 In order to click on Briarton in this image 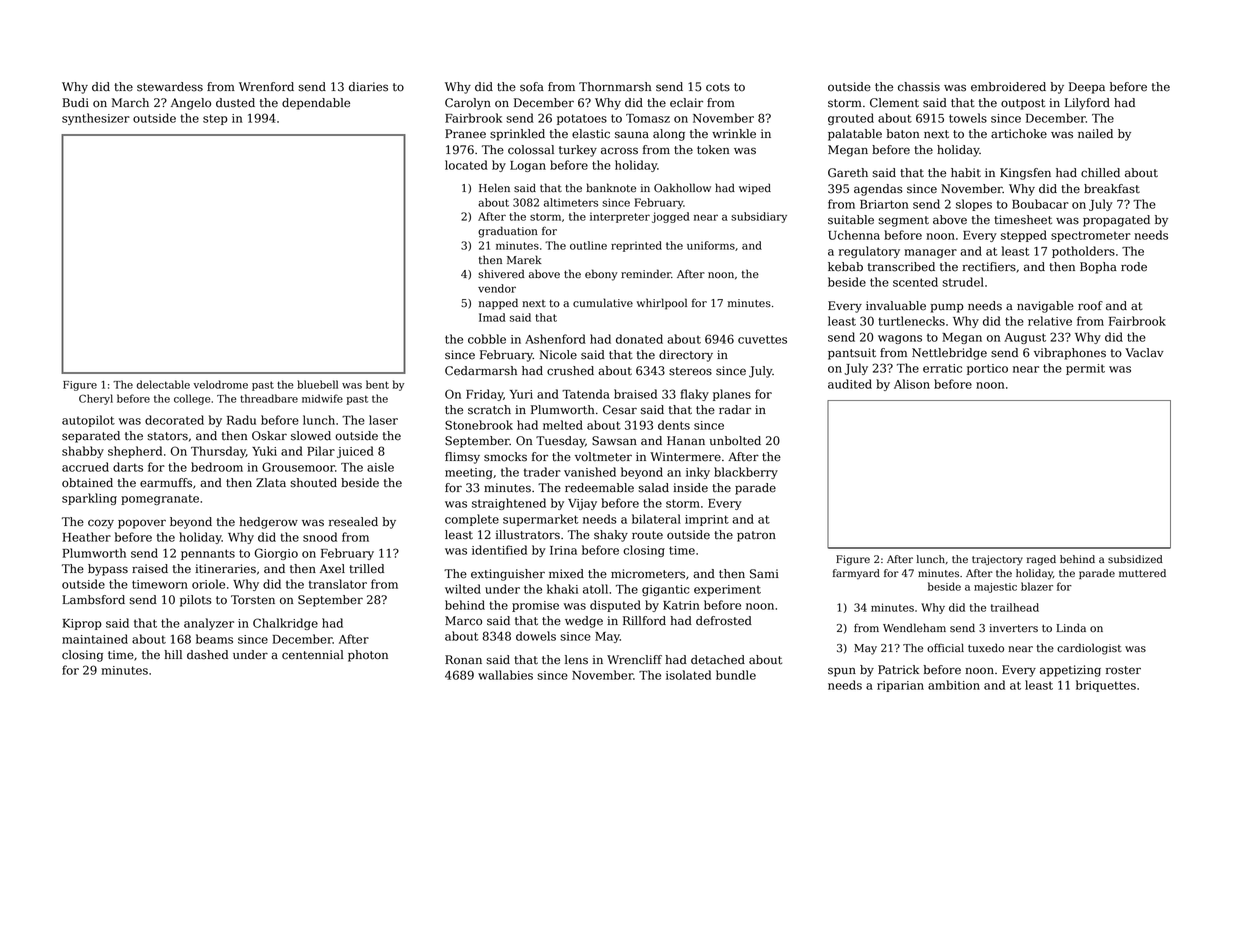, I will do `click(884, 204)`.
